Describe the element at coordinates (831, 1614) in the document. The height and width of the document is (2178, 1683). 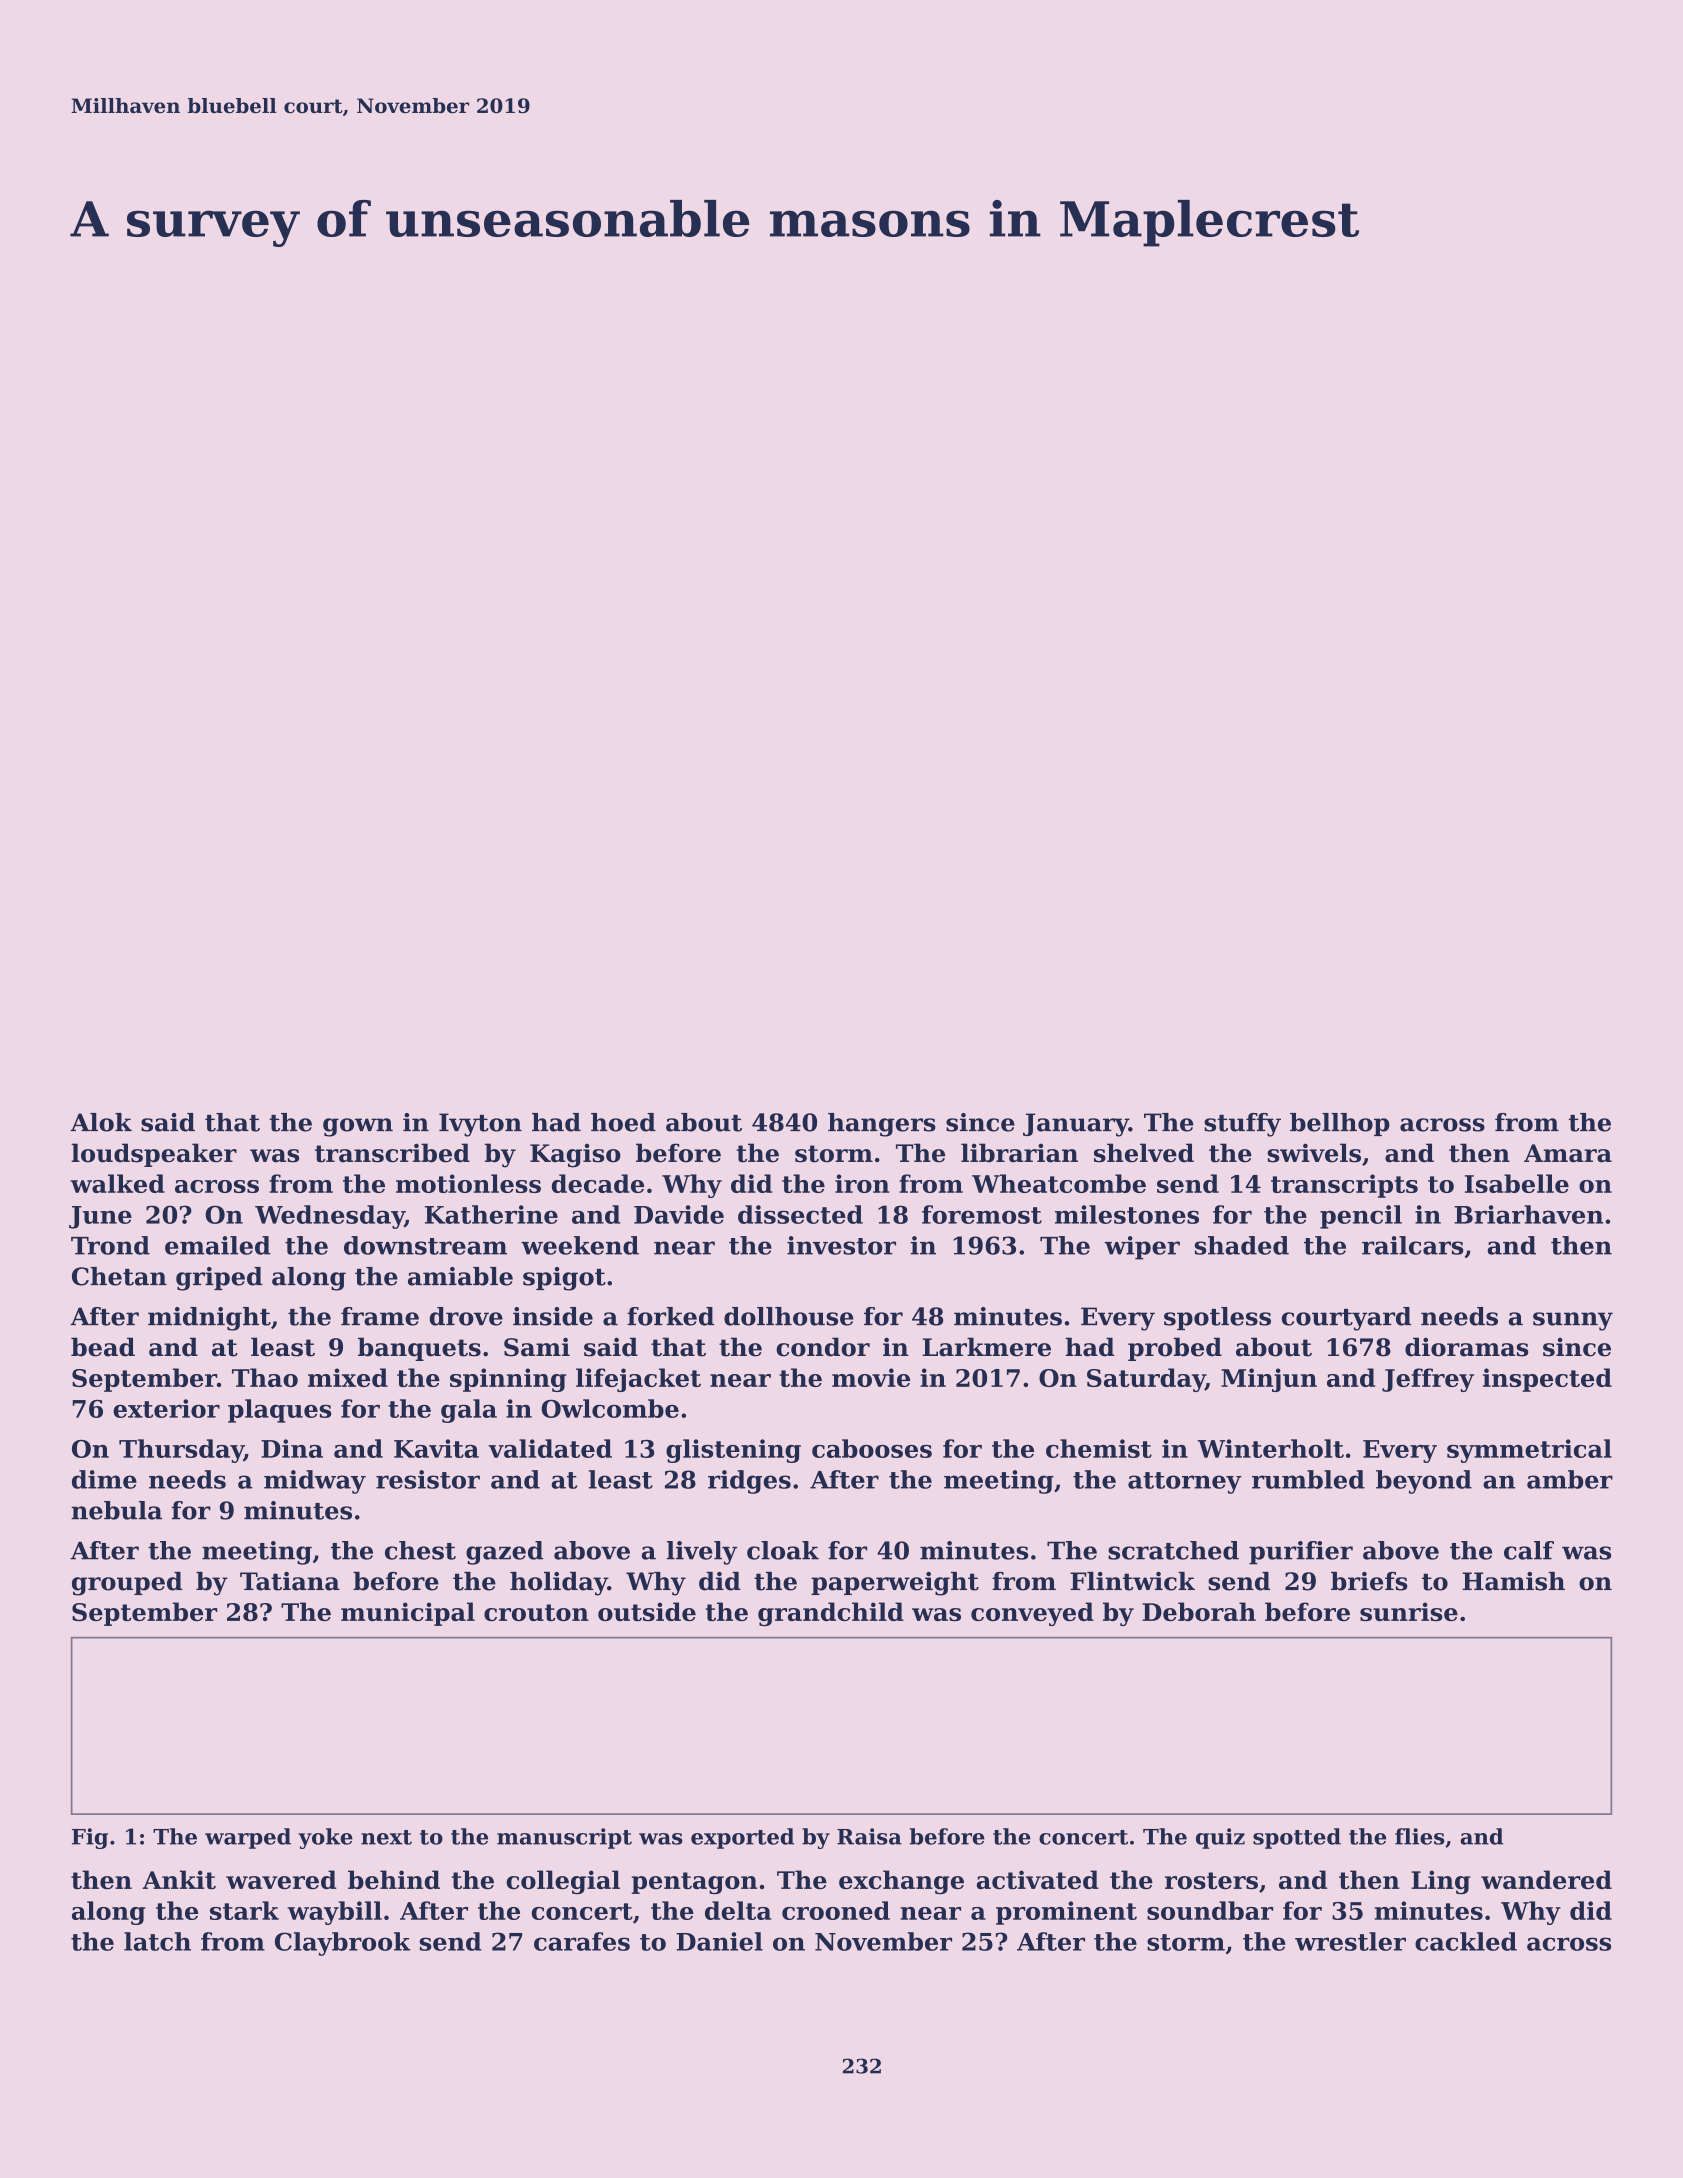
I see `grandchild` at that location.
